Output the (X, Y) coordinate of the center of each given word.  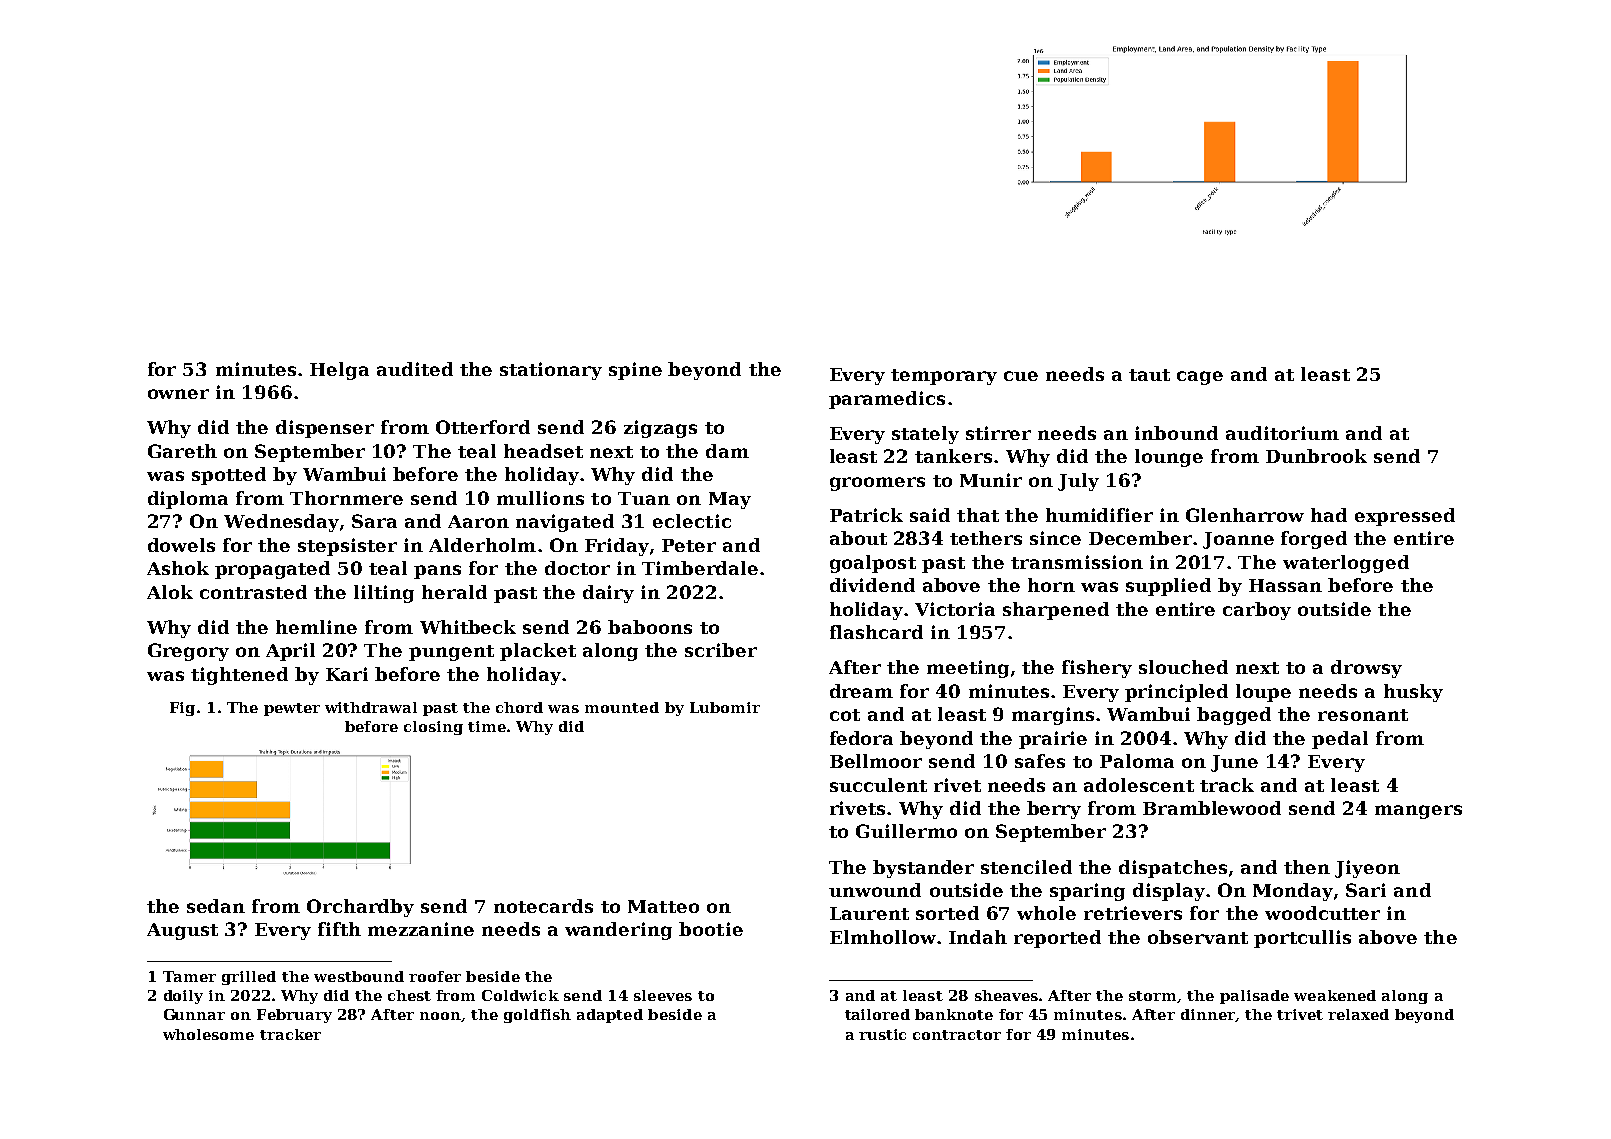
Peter (689, 545)
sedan (216, 906)
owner (178, 394)
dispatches (1173, 869)
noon (440, 1016)
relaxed (1358, 1014)
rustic (882, 1034)
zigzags (660, 429)
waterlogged (1346, 564)
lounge (1169, 458)
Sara (374, 521)
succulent (878, 785)
